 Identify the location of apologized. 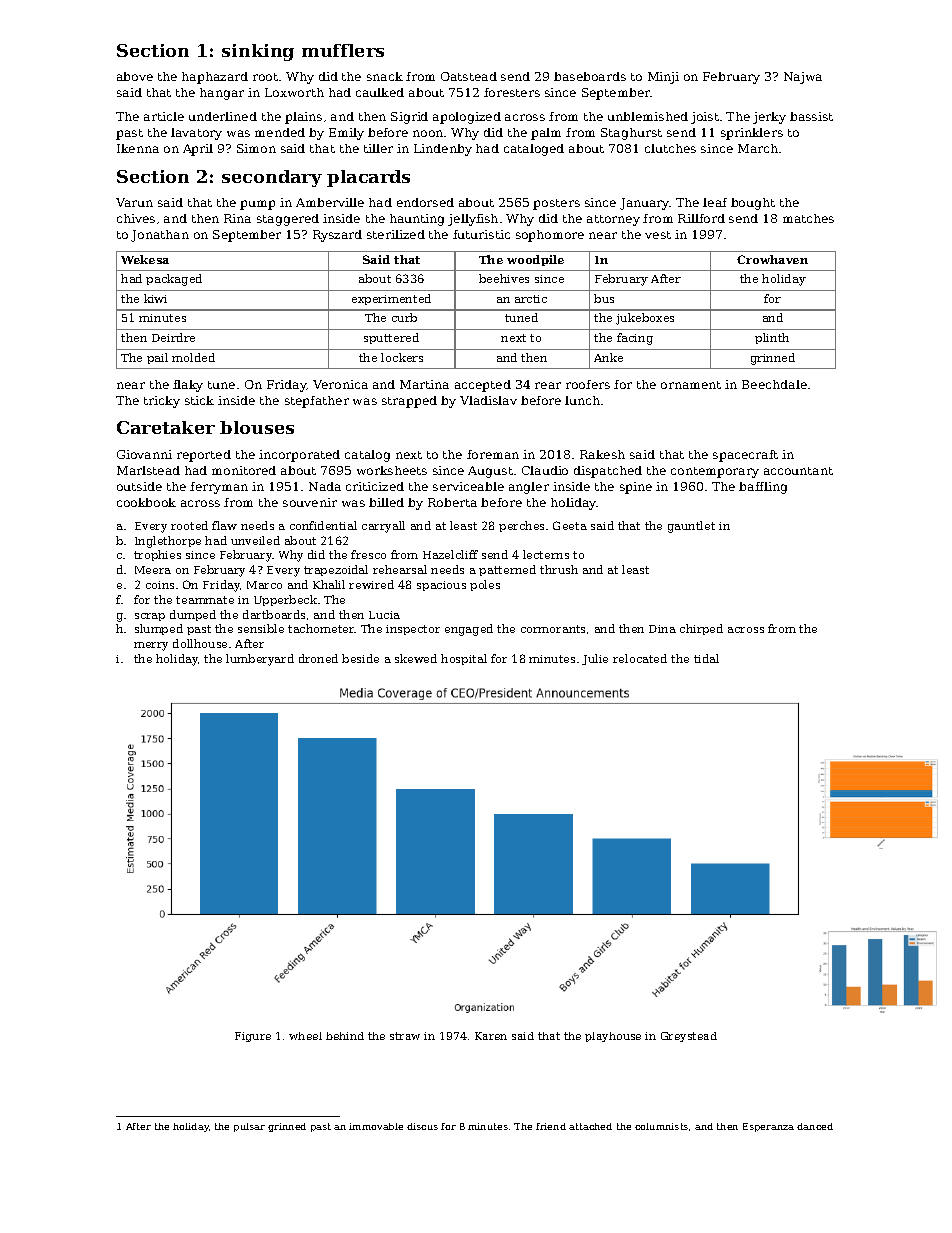
(467, 118).
